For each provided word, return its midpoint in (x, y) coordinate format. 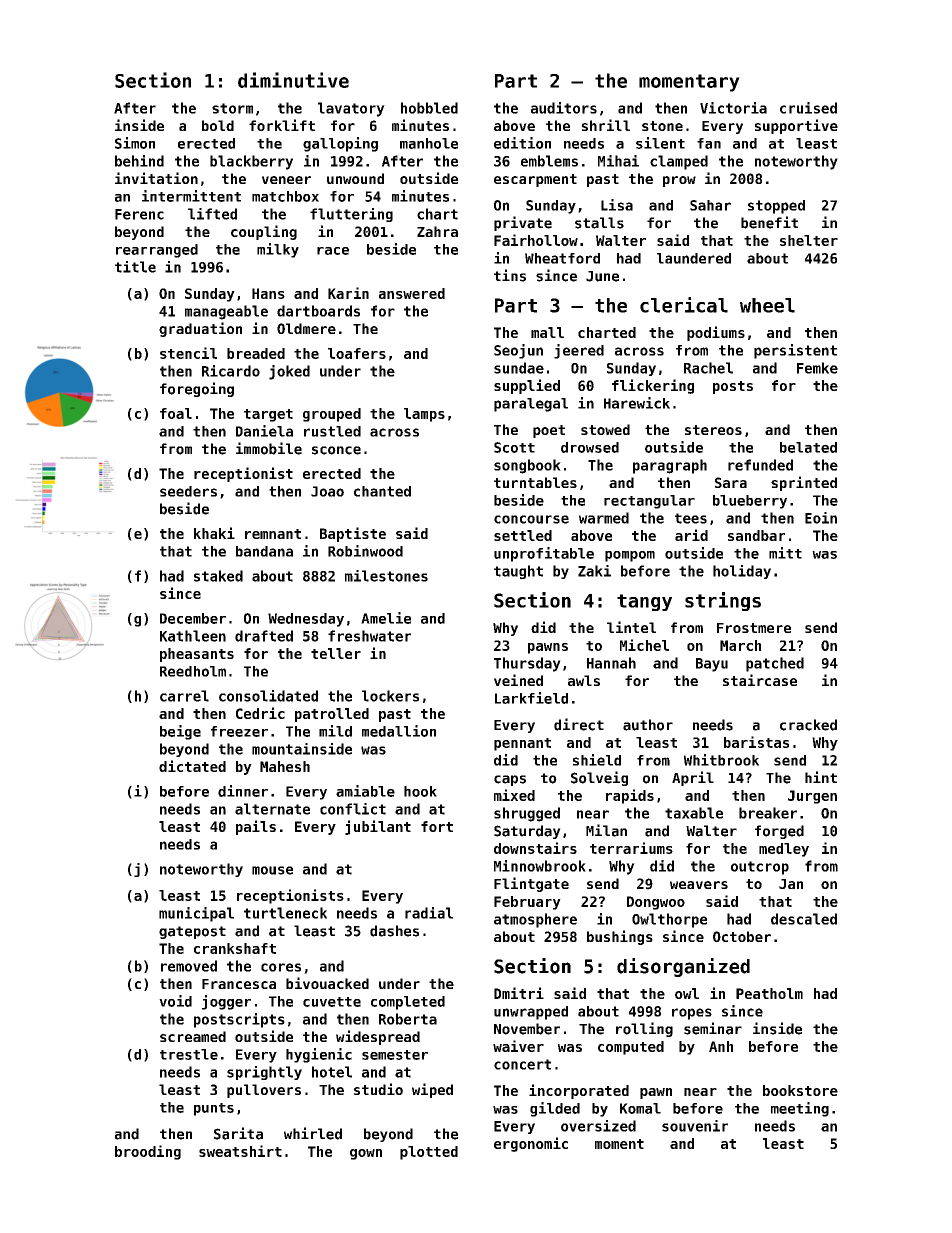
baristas (756, 742)
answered (412, 293)
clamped (679, 162)
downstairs (535, 848)
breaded (256, 353)
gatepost (192, 932)
